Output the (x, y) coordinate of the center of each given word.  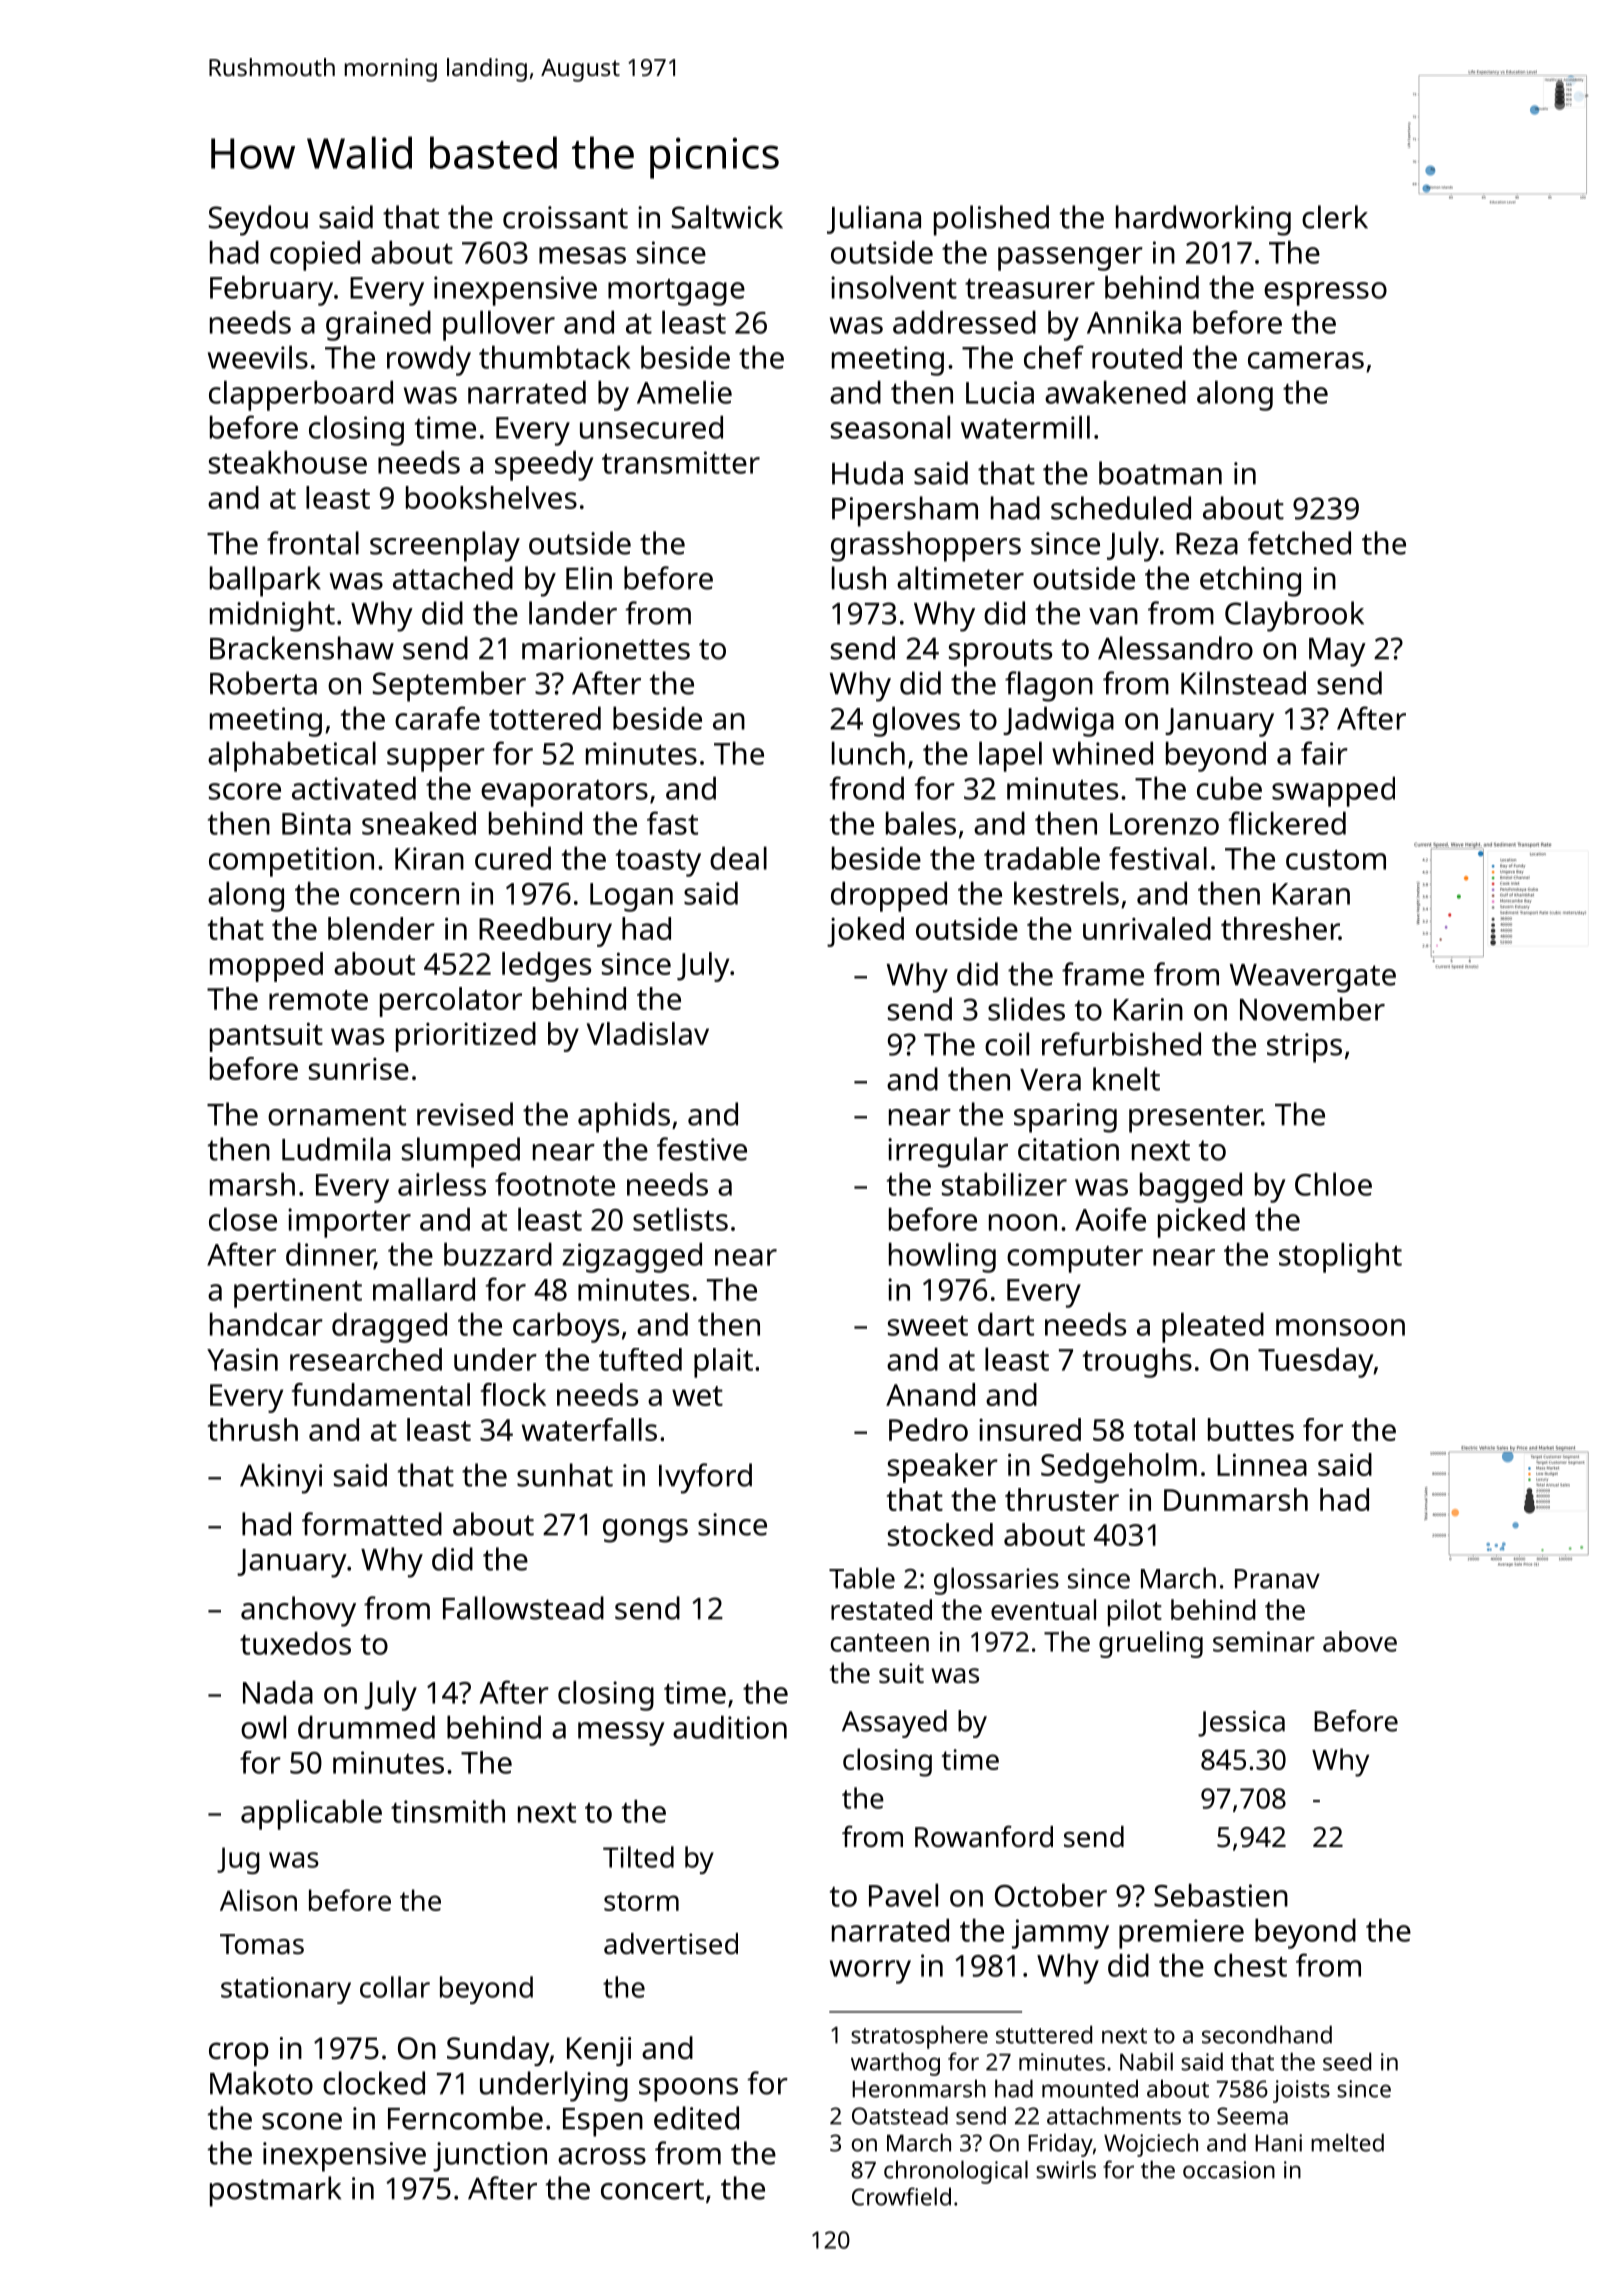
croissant (565, 217)
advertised (671, 1944)
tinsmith (448, 1811)
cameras (1306, 360)
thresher (1280, 928)
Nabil (1146, 2061)
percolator (451, 1002)
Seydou (258, 220)
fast (672, 823)
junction (490, 2157)
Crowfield (901, 2196)
